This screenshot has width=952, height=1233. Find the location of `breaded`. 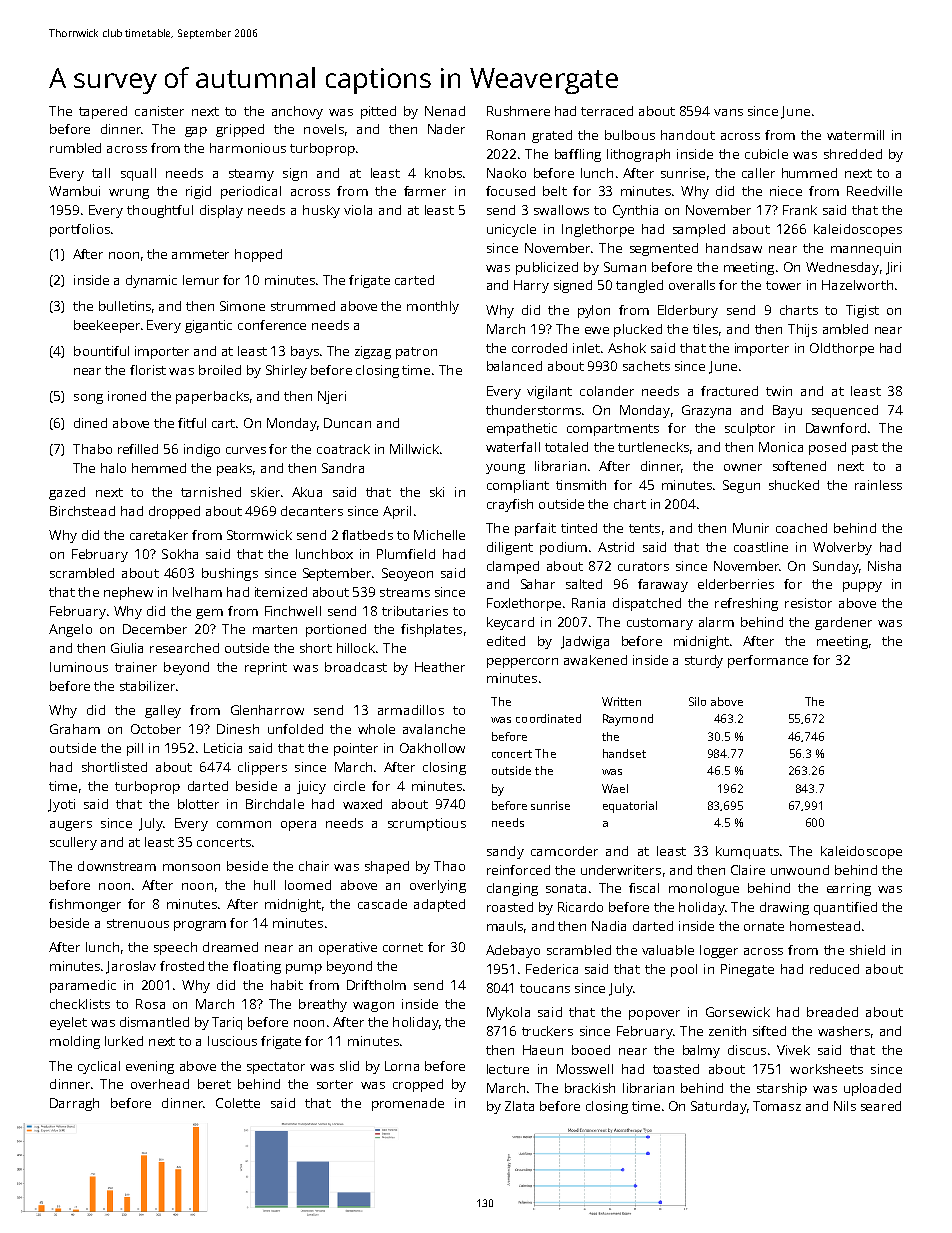

breaded is located at coordinates (832, 1012).
